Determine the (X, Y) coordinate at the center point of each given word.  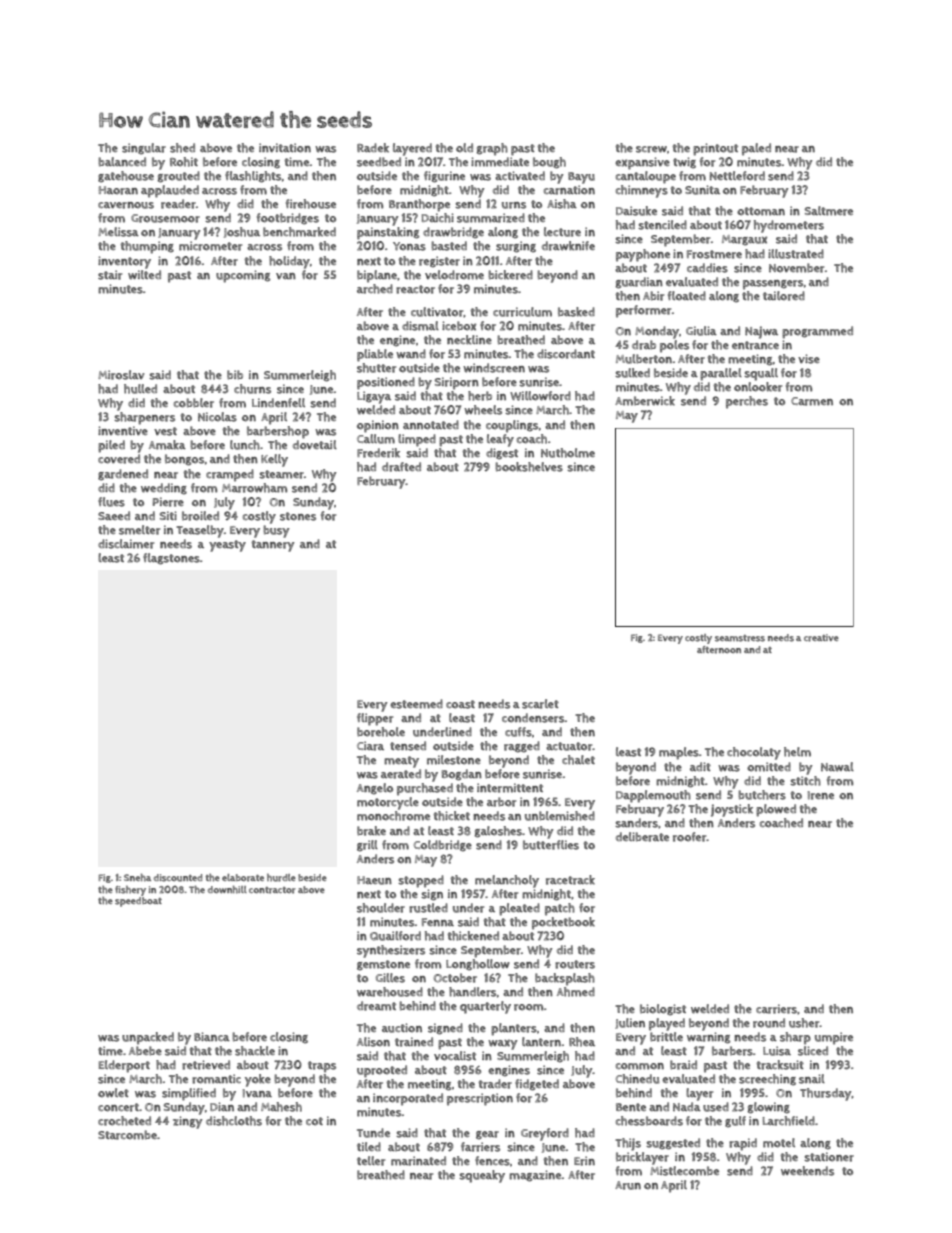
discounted (178, 878)
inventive (123, 430)
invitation (285, 148)
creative (821, 638)
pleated (519, 909)
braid (683, 1065)
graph (492, 149)
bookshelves (529, 467)
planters (514, 1029)
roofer (690, 837)
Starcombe (127, 1135)
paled (756, 149)
